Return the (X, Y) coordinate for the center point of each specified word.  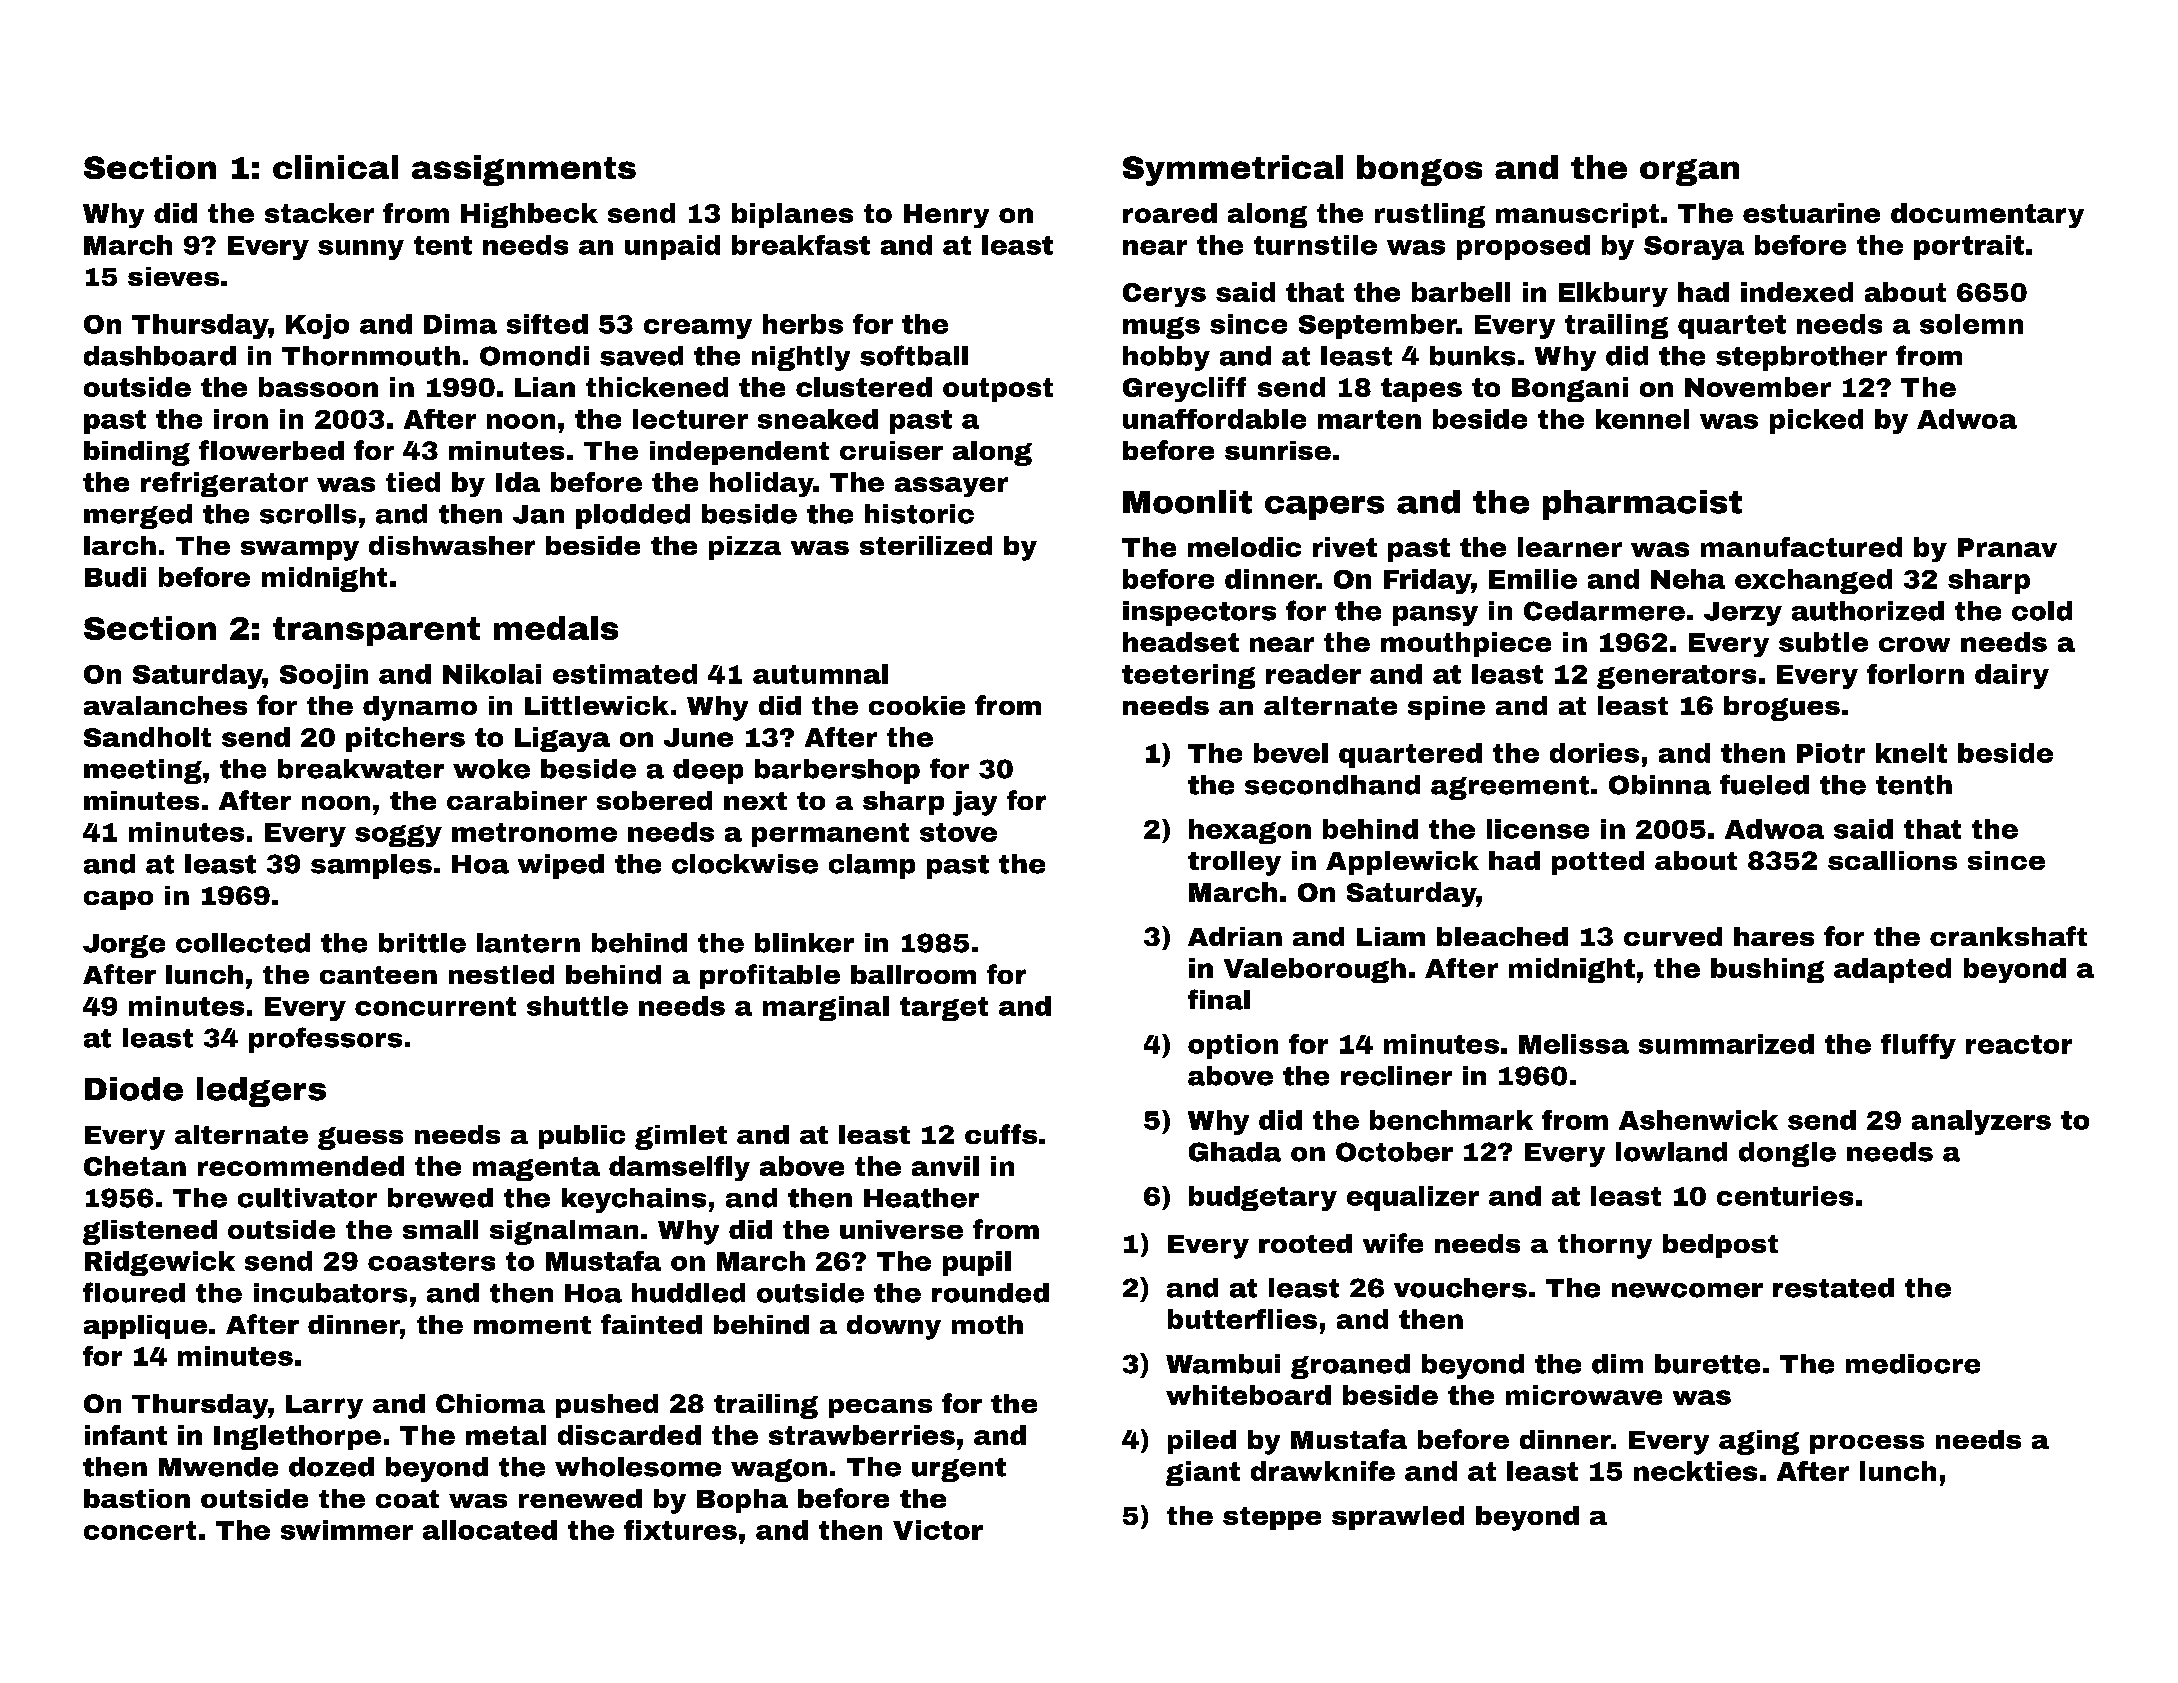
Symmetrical (1233, 170)
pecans (880, 1408)
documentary (1987, 215)
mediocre (1913, 1364)
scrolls (308, 514)
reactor (2019, 1044)
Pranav (2007, 547)
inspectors (1199, 613)
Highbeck (529, 215)
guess (360, 1138)
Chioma (490, 1403)
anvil (945, 1166)
